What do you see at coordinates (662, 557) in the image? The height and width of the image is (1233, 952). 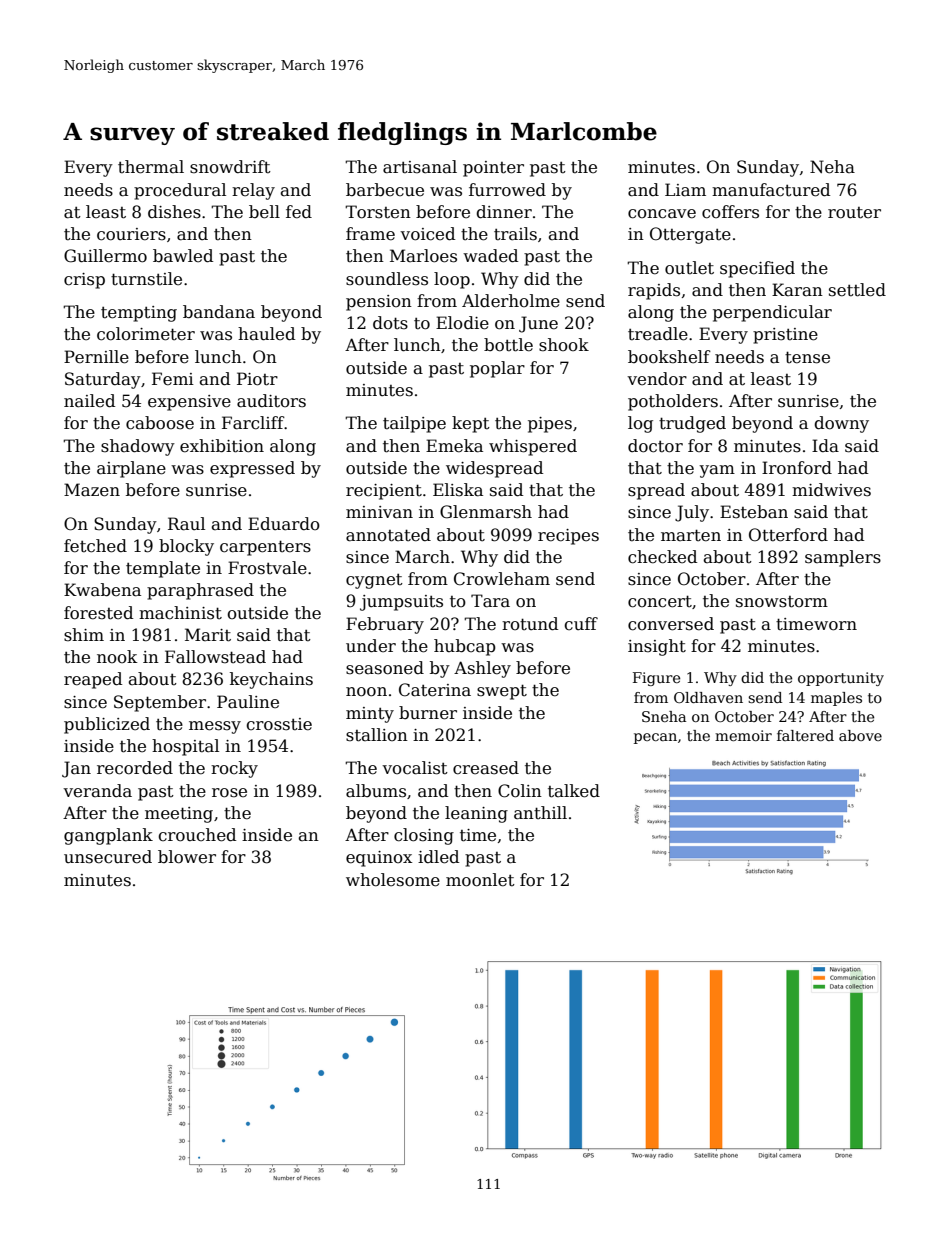 I see `checked` at bounding box center [662, 557].
